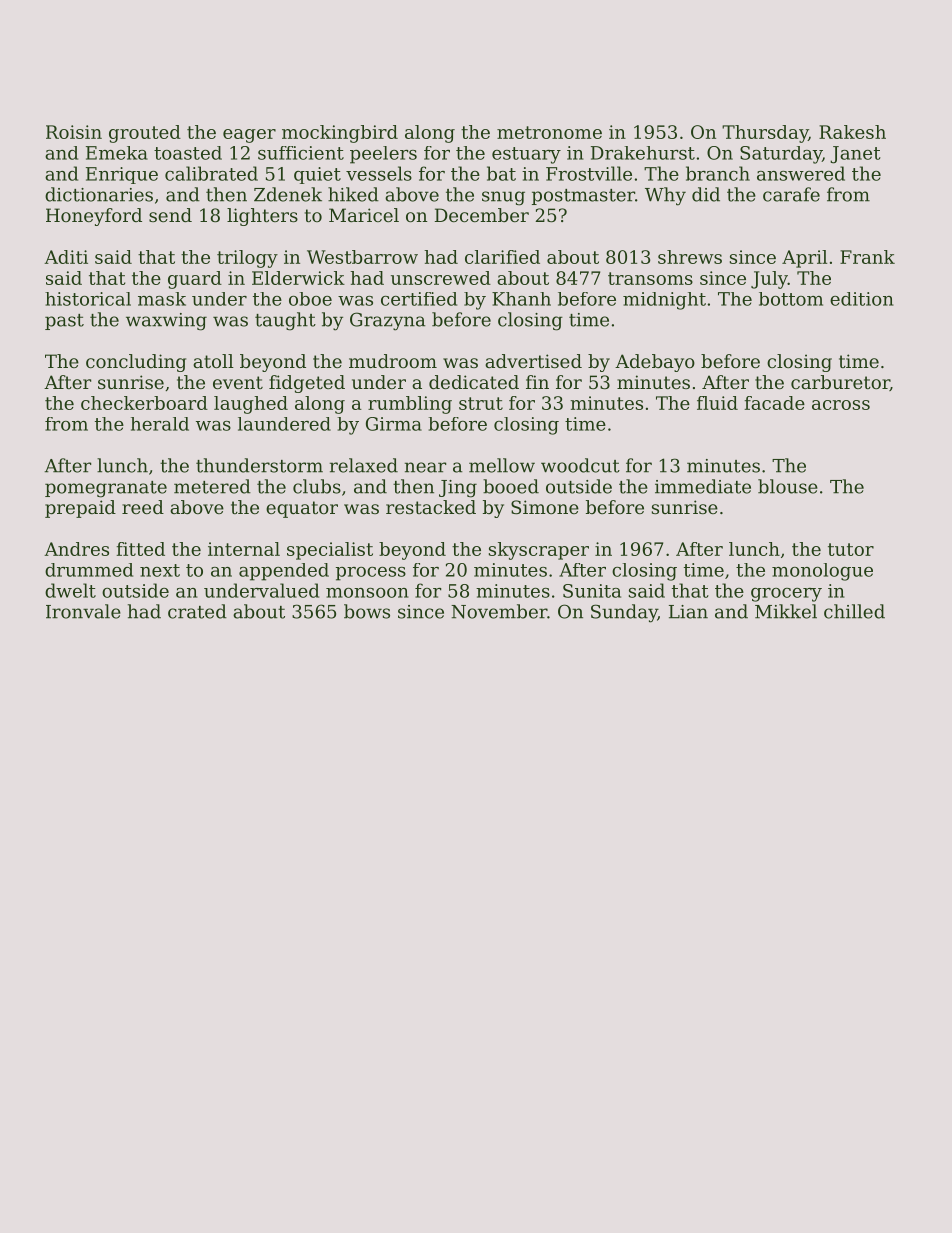  I want to click on carburetor, so click(840, 383).
